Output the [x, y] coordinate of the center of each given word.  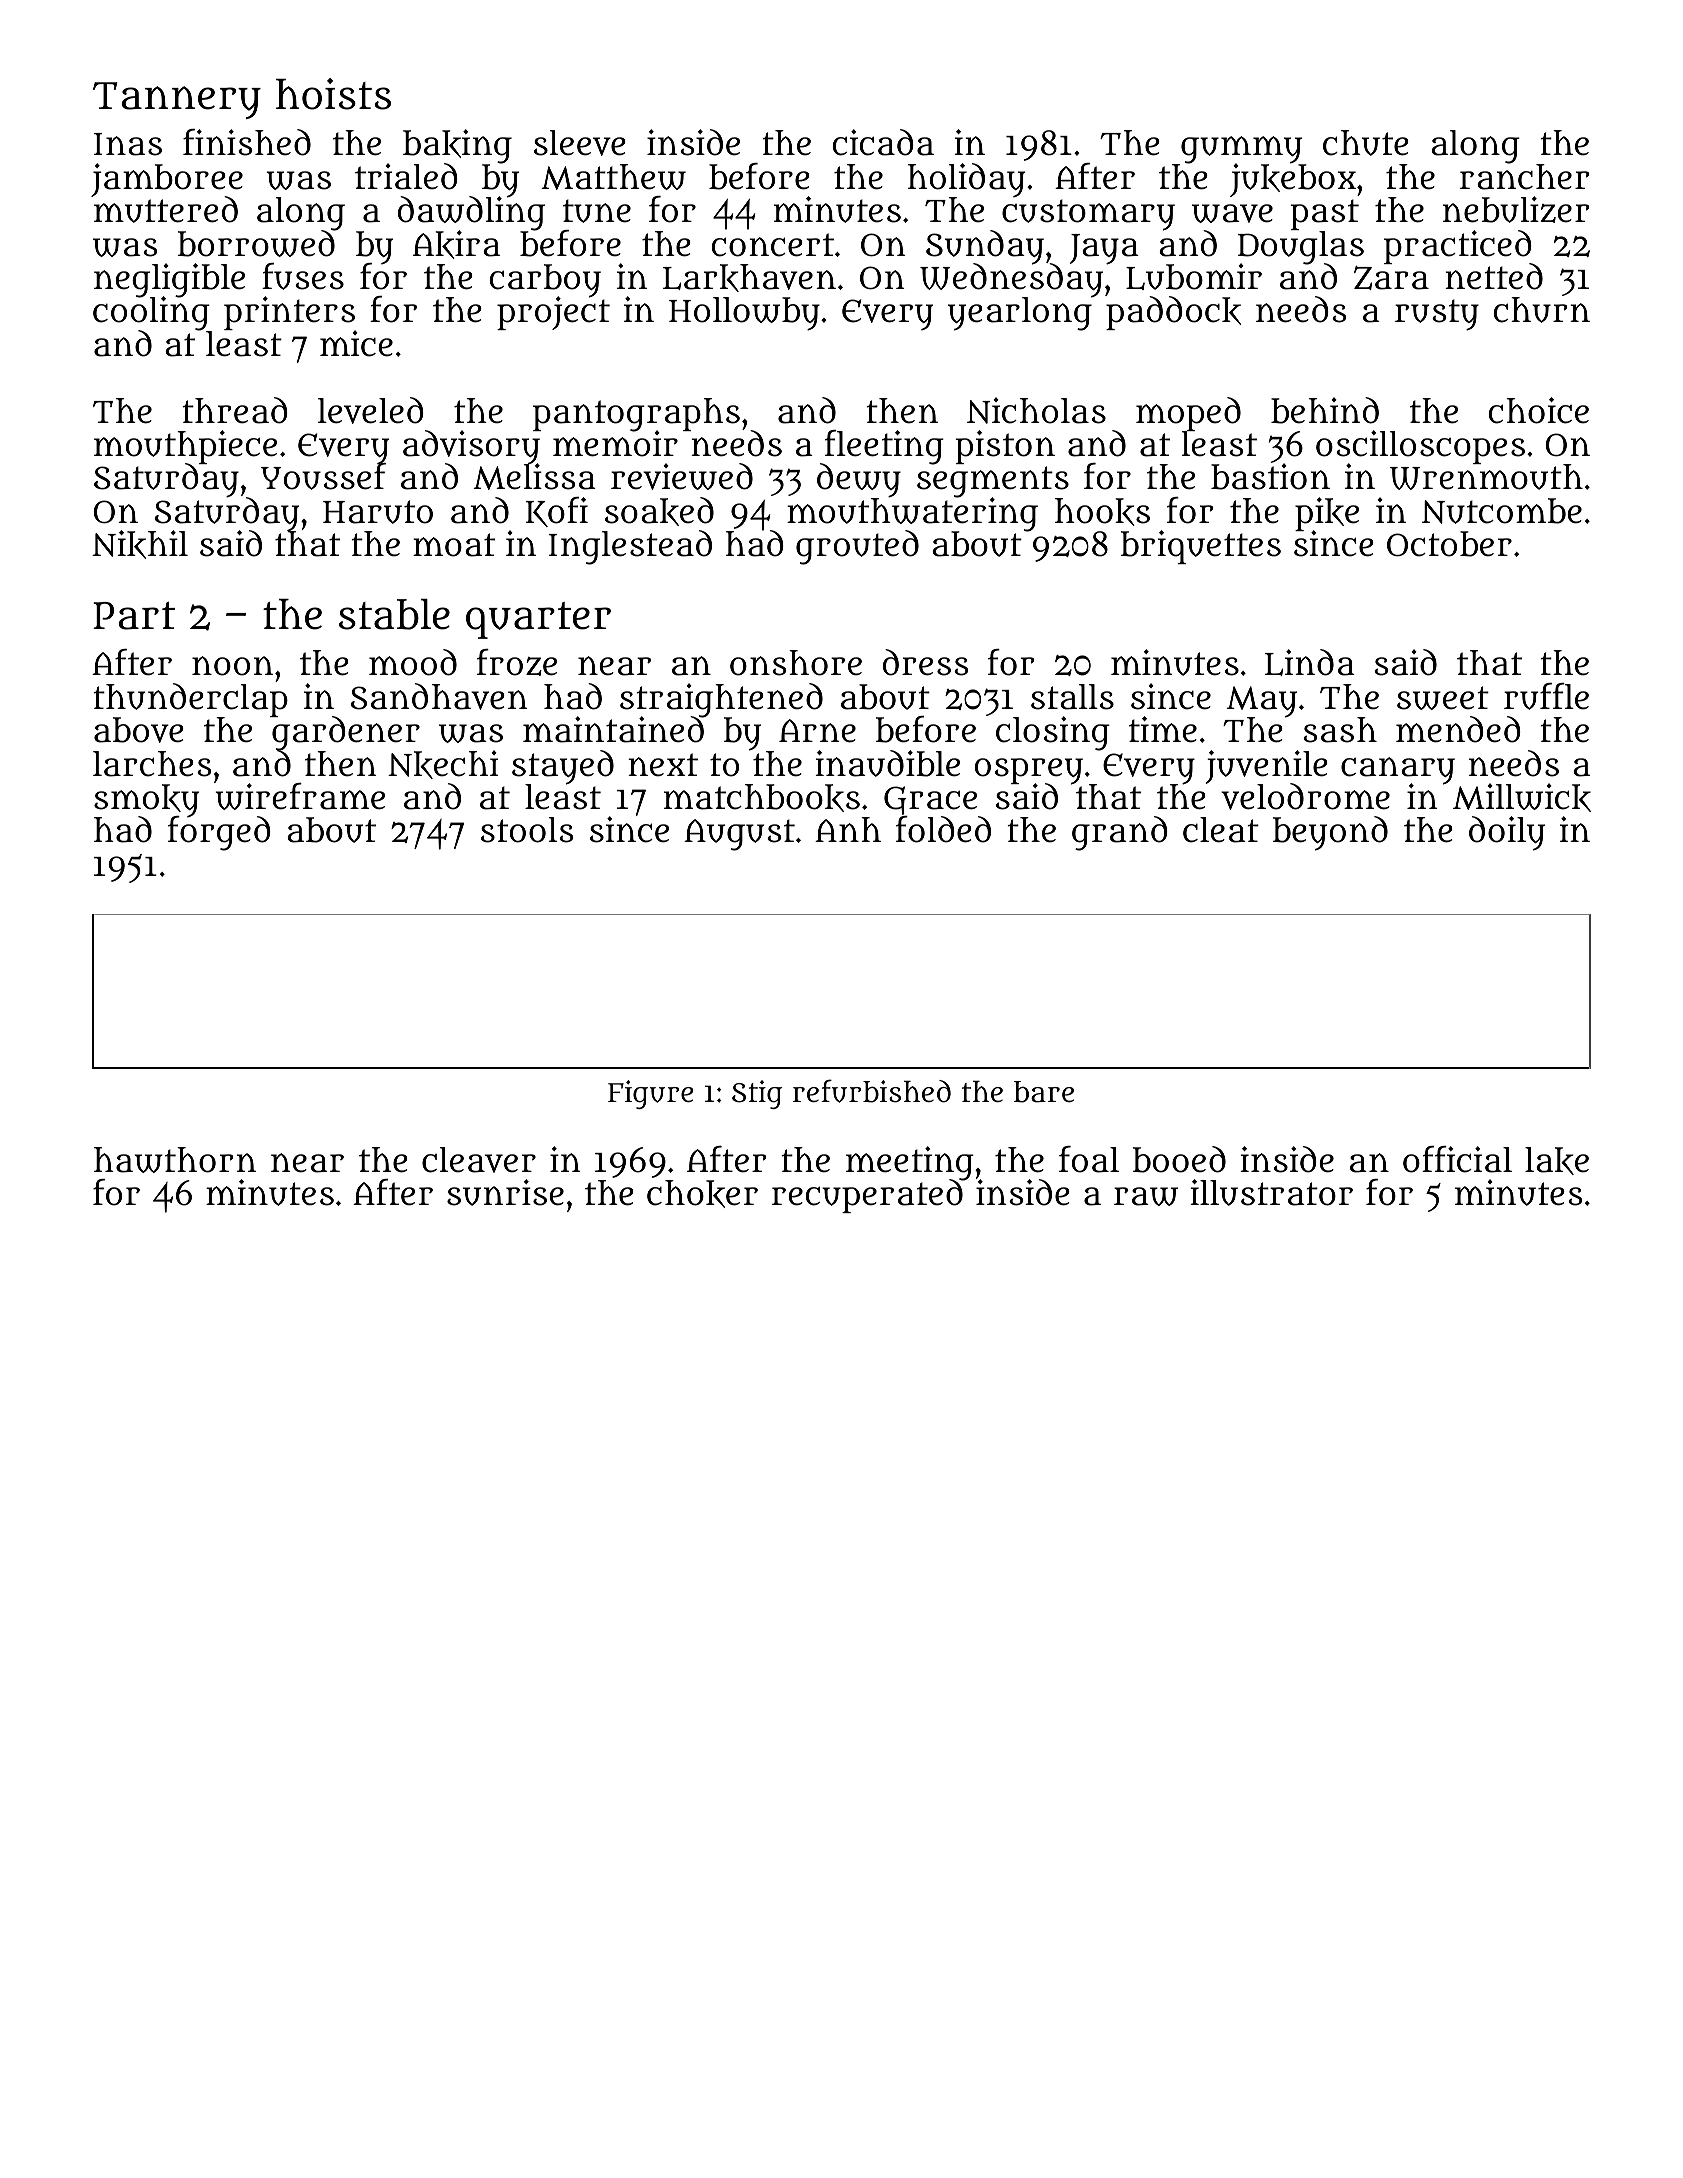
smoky [146, 800]
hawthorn [175, 1160]
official [1457, 1159]
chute [1366, 143]
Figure [650, 1094]
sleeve [580, 143]
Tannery [177, 100]
